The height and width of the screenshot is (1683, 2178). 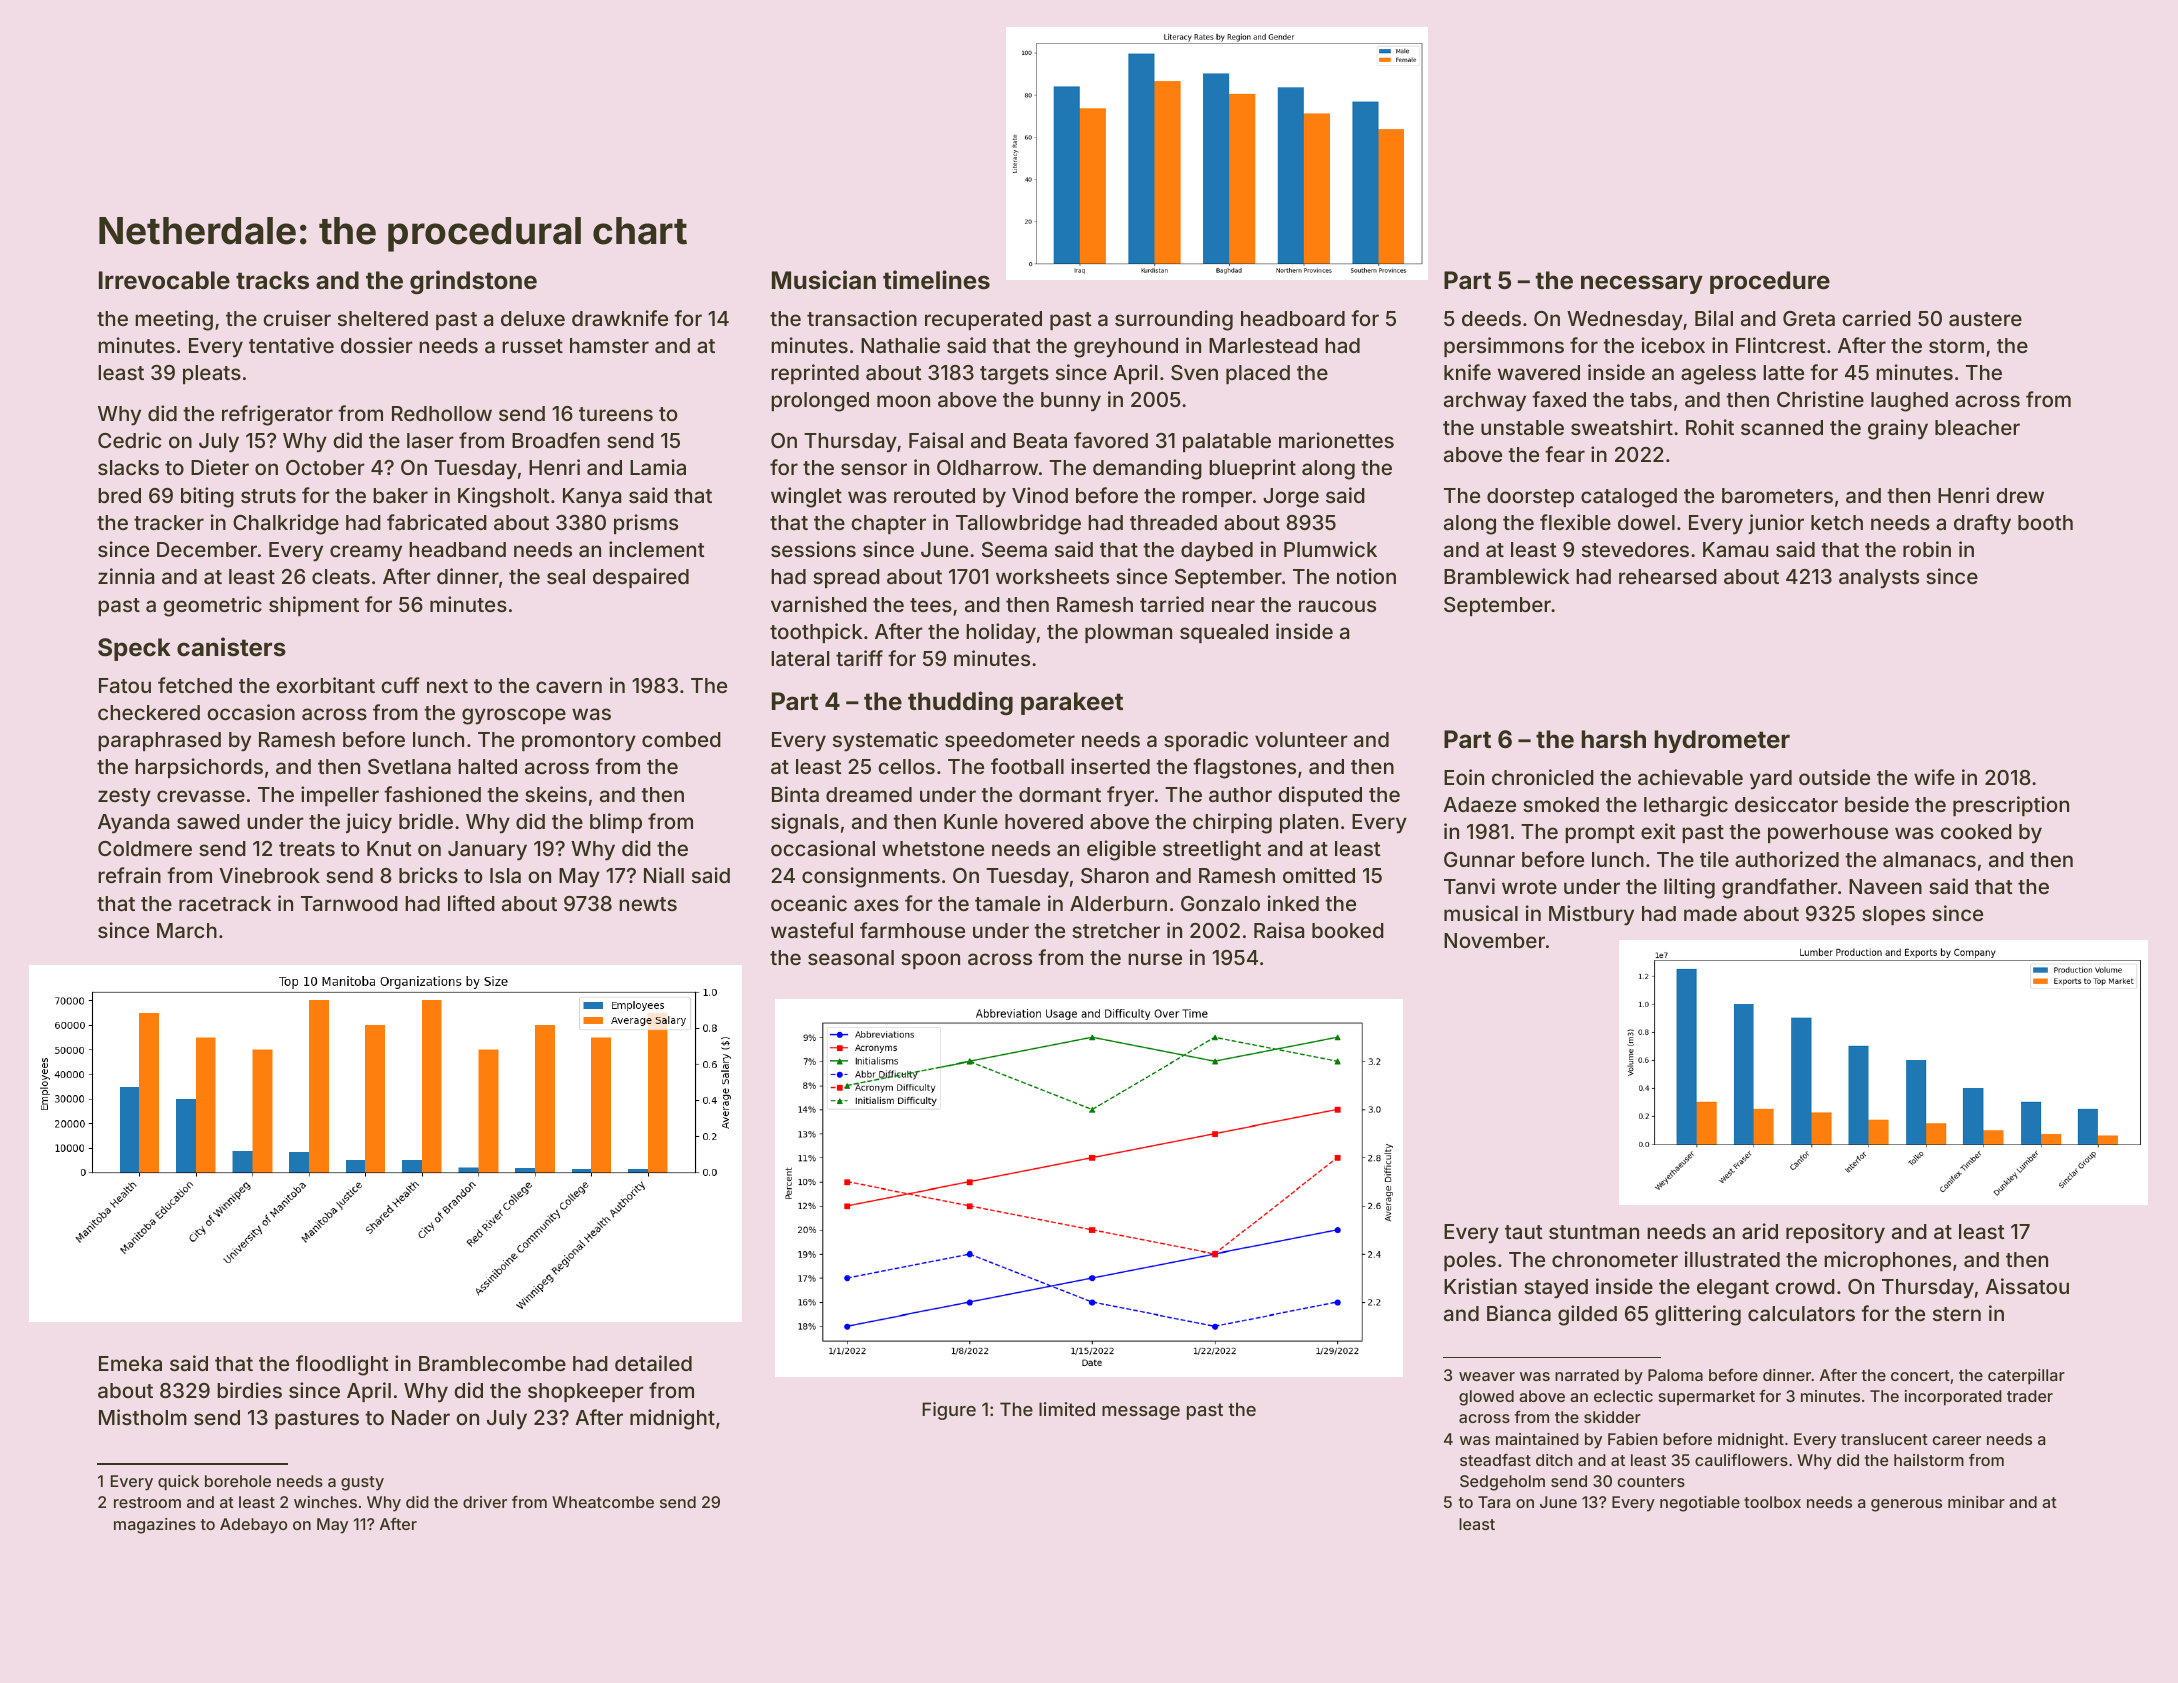 I want to click on Musician, so click(x=824, y=280).
